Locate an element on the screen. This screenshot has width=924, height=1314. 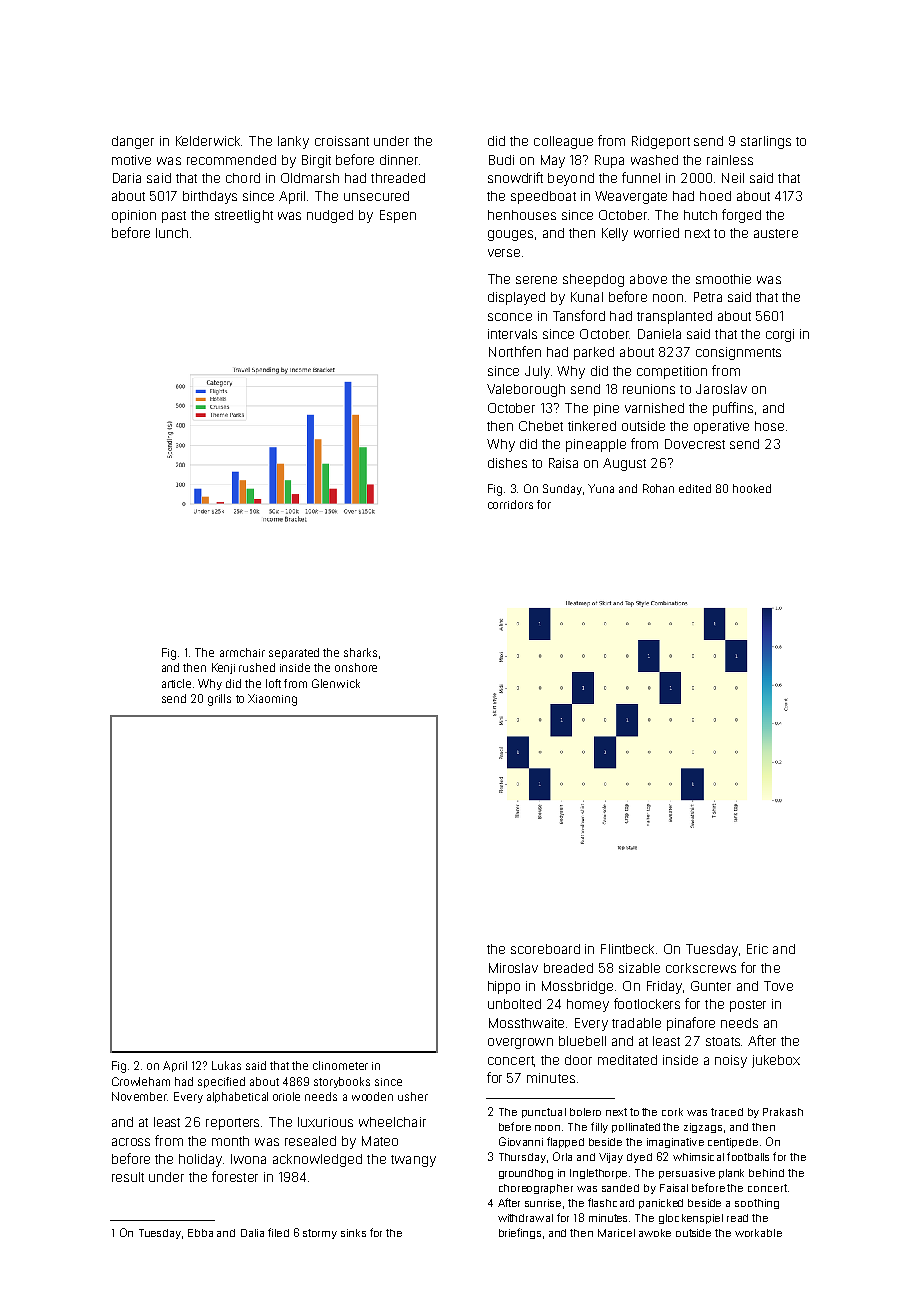
clinometer is located at coordinates (340, 1065).
